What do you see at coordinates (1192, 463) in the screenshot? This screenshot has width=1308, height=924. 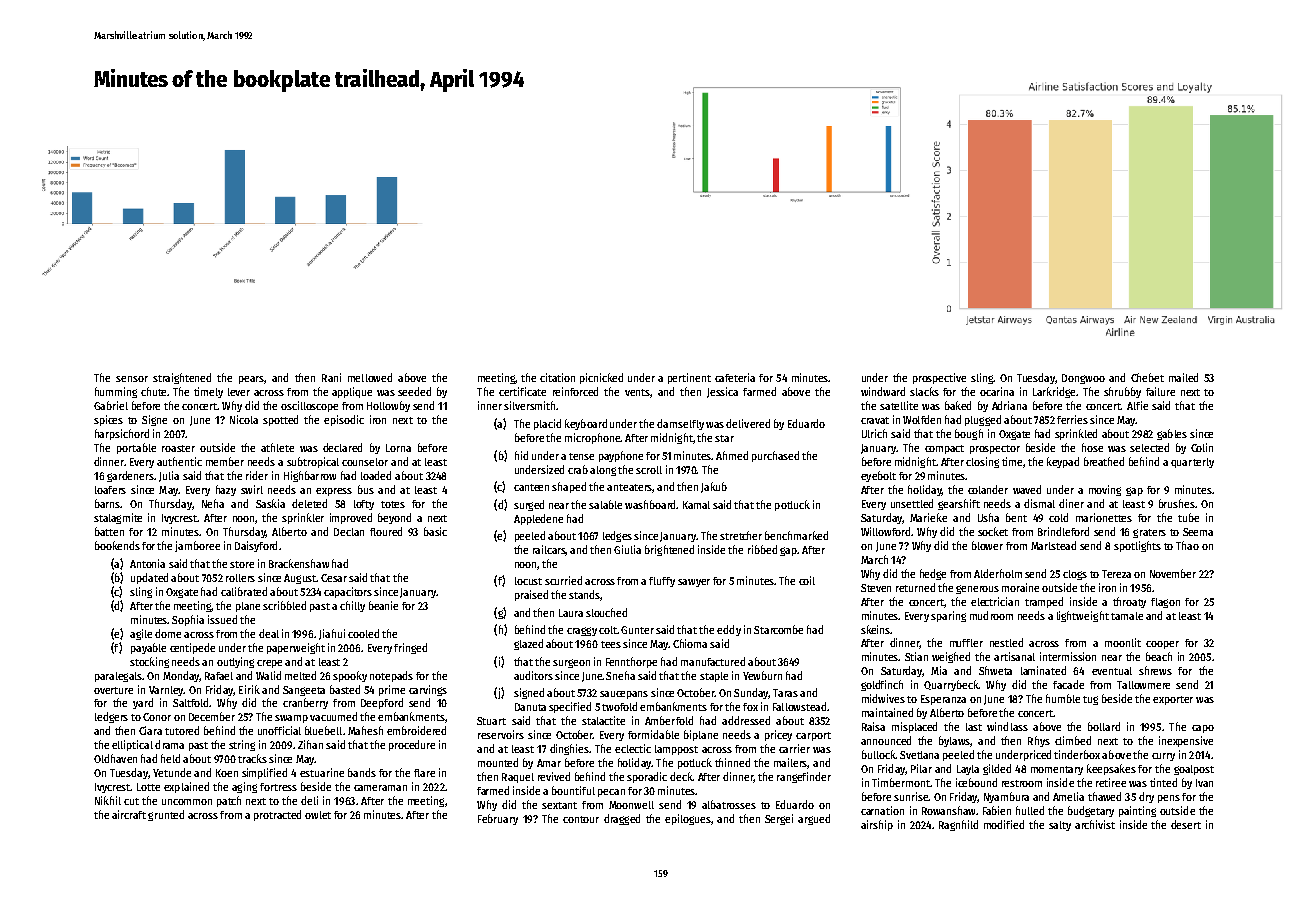 I see `quarterly` at bounding box center [1192, 463].
